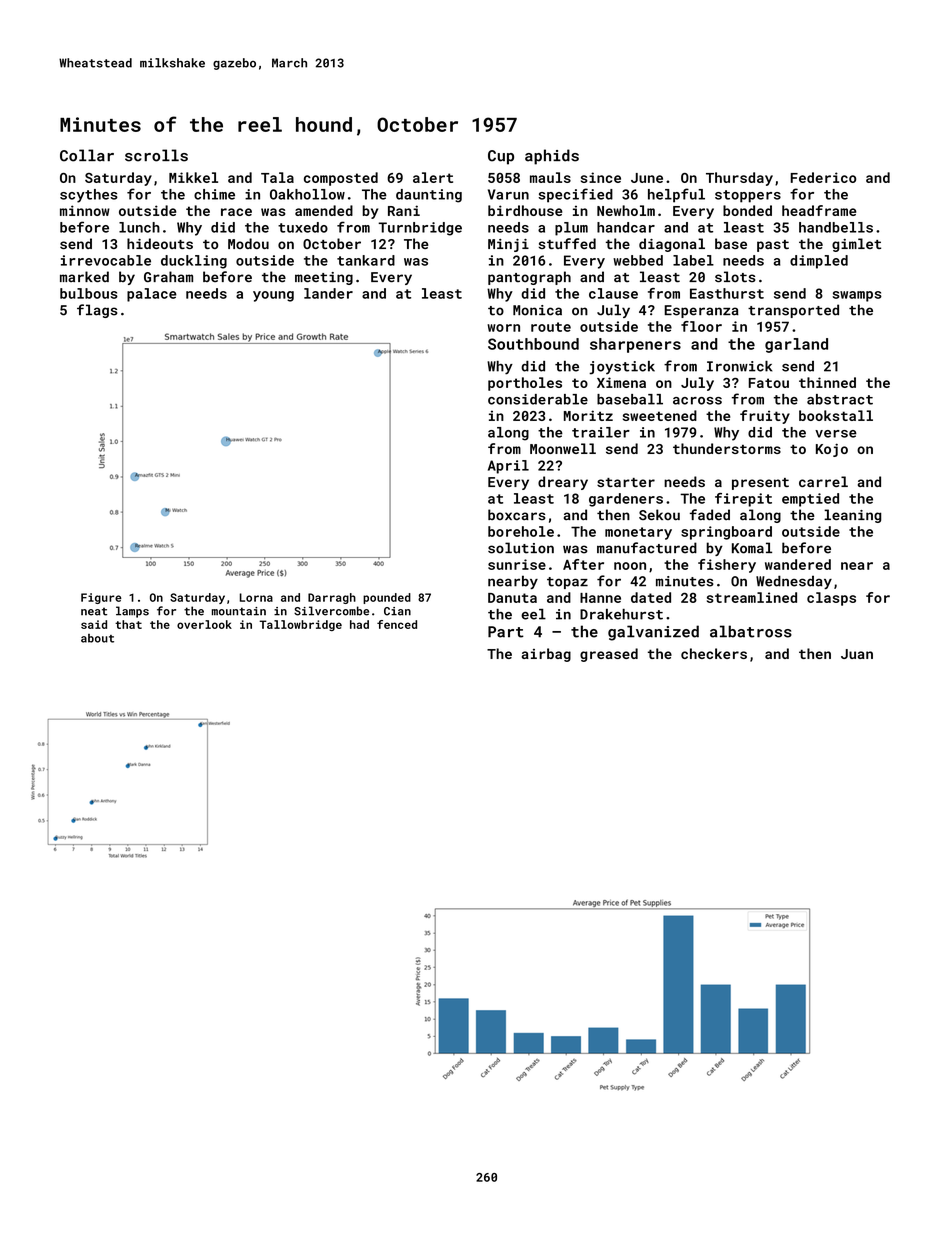  I want to click on worn, so click(503, 328).
